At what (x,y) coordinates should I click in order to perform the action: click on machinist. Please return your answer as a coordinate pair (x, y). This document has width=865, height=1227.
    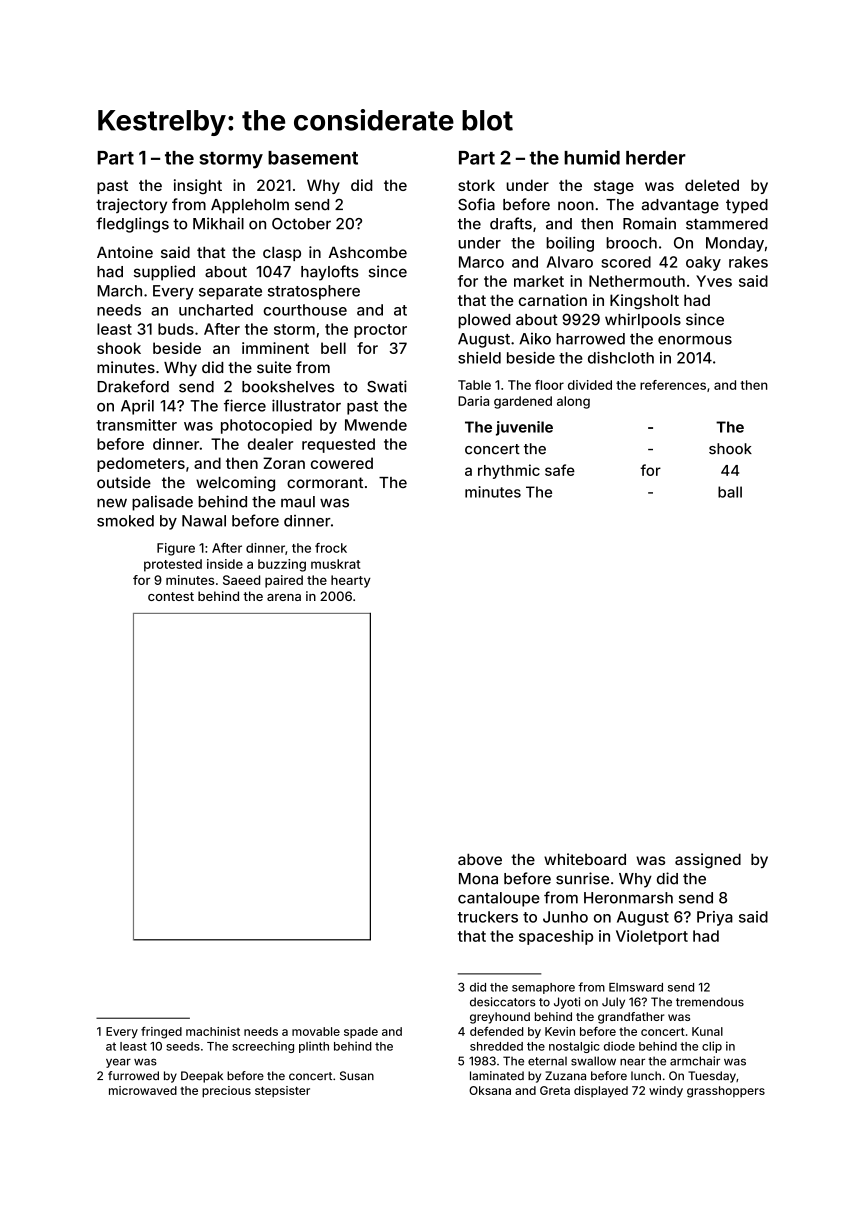
    Looking at the image, I should click on (213, 1031).
